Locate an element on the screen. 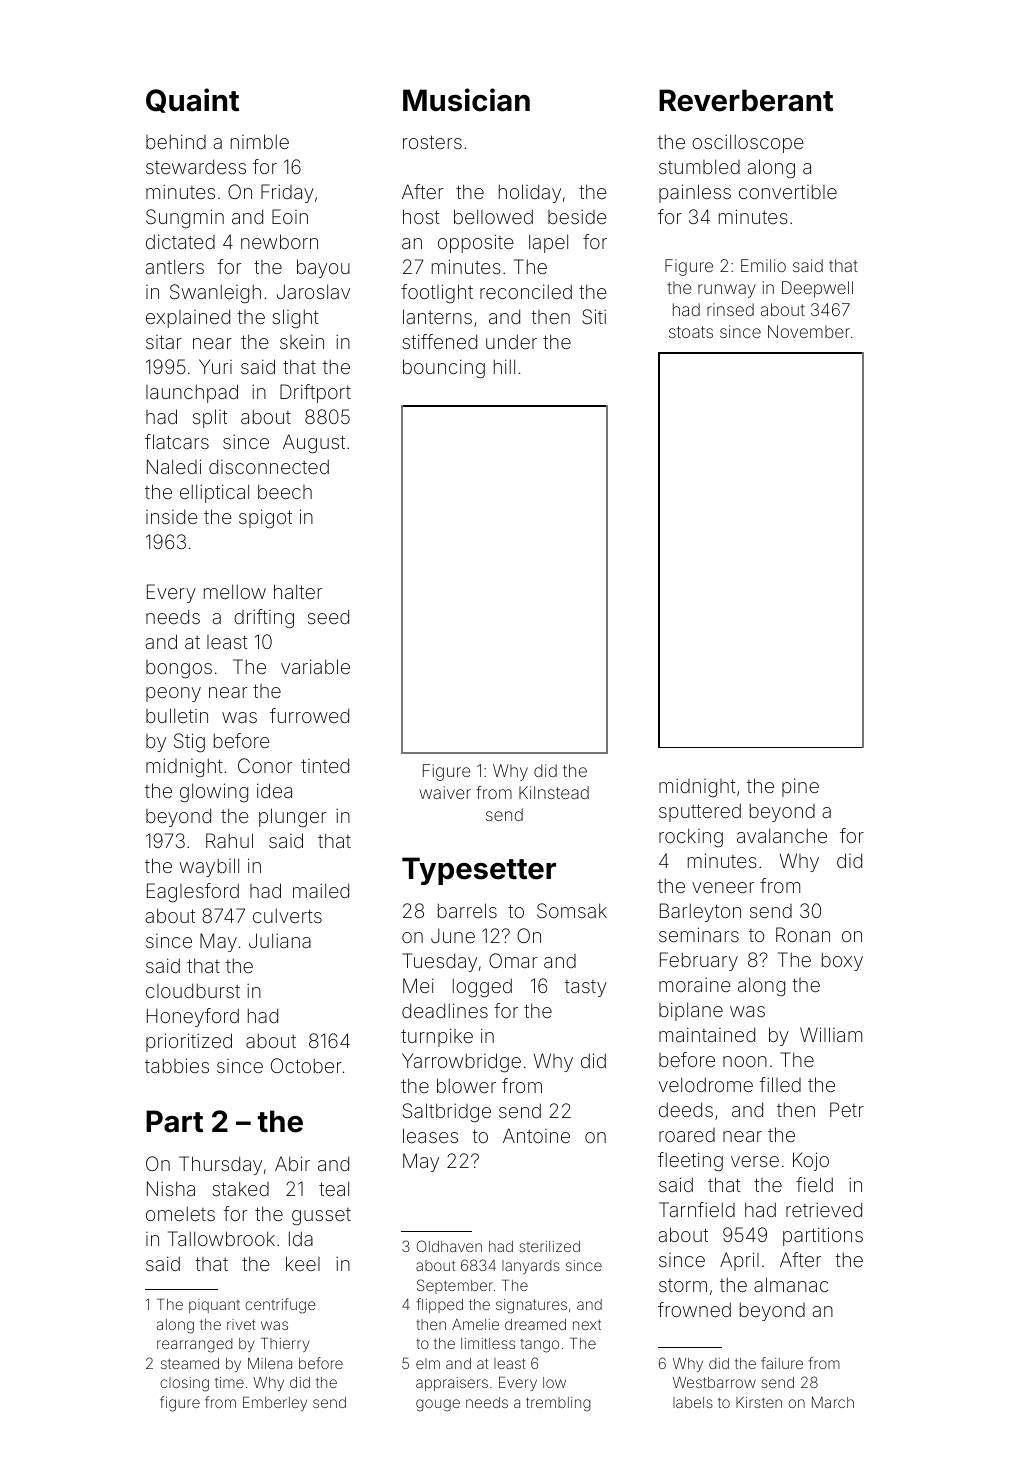 The height and width of the screenshot is (1461, 1009). footlight is located at coordinates (437, 294).
